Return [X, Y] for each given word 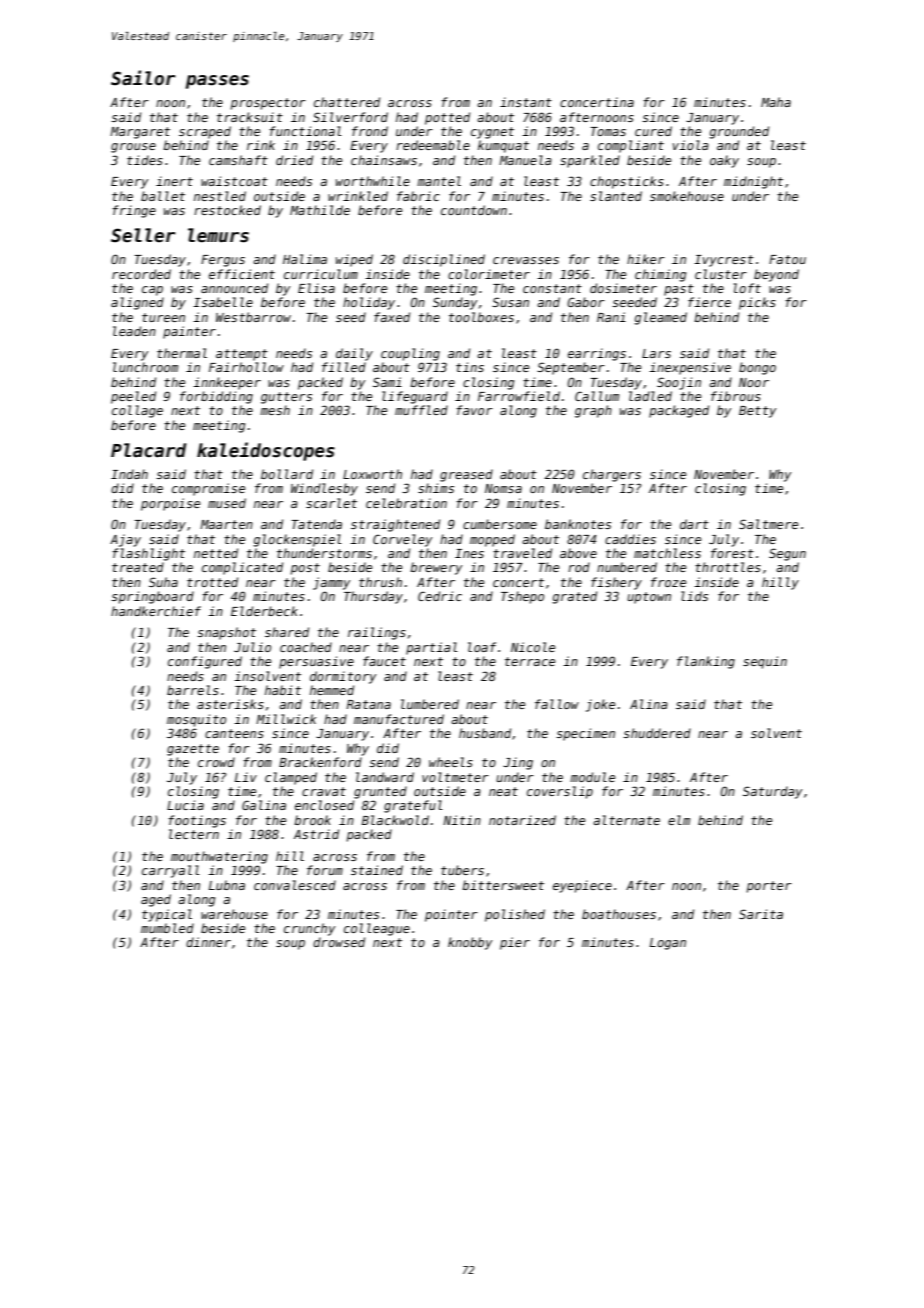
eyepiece [582, 886]
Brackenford [320, 762]
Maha [776, 102]
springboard [152, 597]
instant [526, 102]
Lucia [185, 805]
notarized [522, 820]
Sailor [143, 78]
